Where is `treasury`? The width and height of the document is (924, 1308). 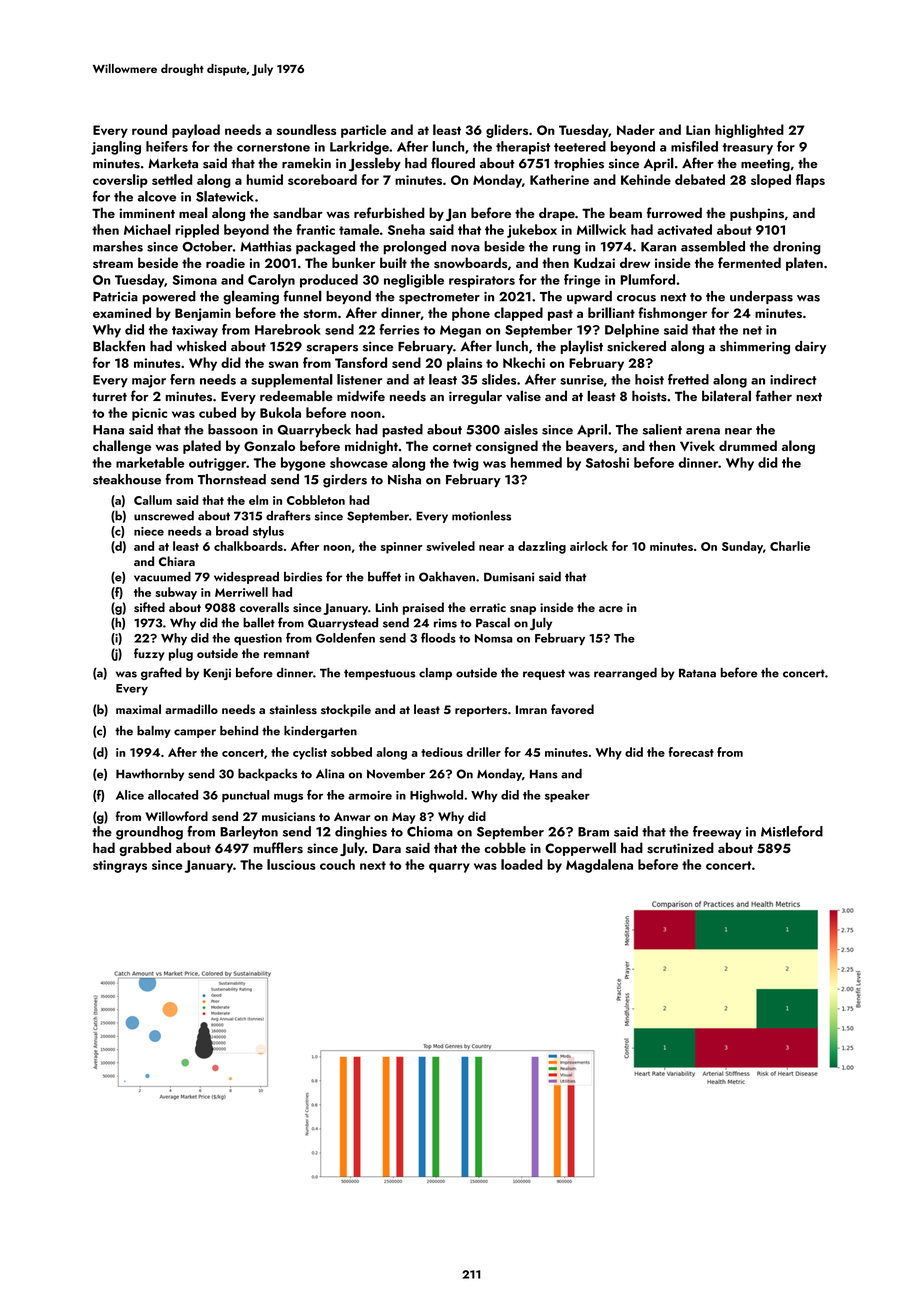
treasury is located at coordinates (747, 149).
